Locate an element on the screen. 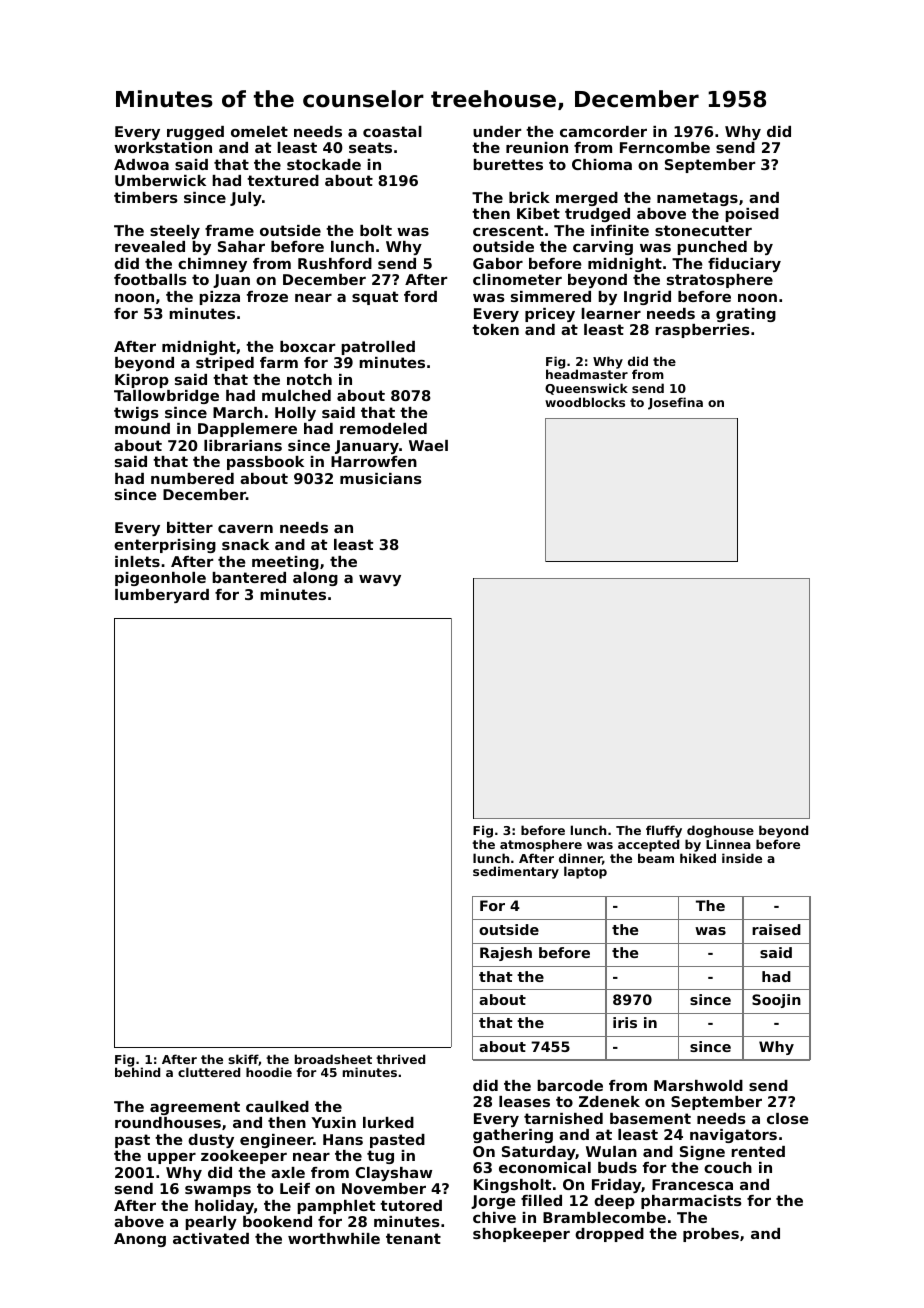  Soojin is located at coordinates (776, 1001).
